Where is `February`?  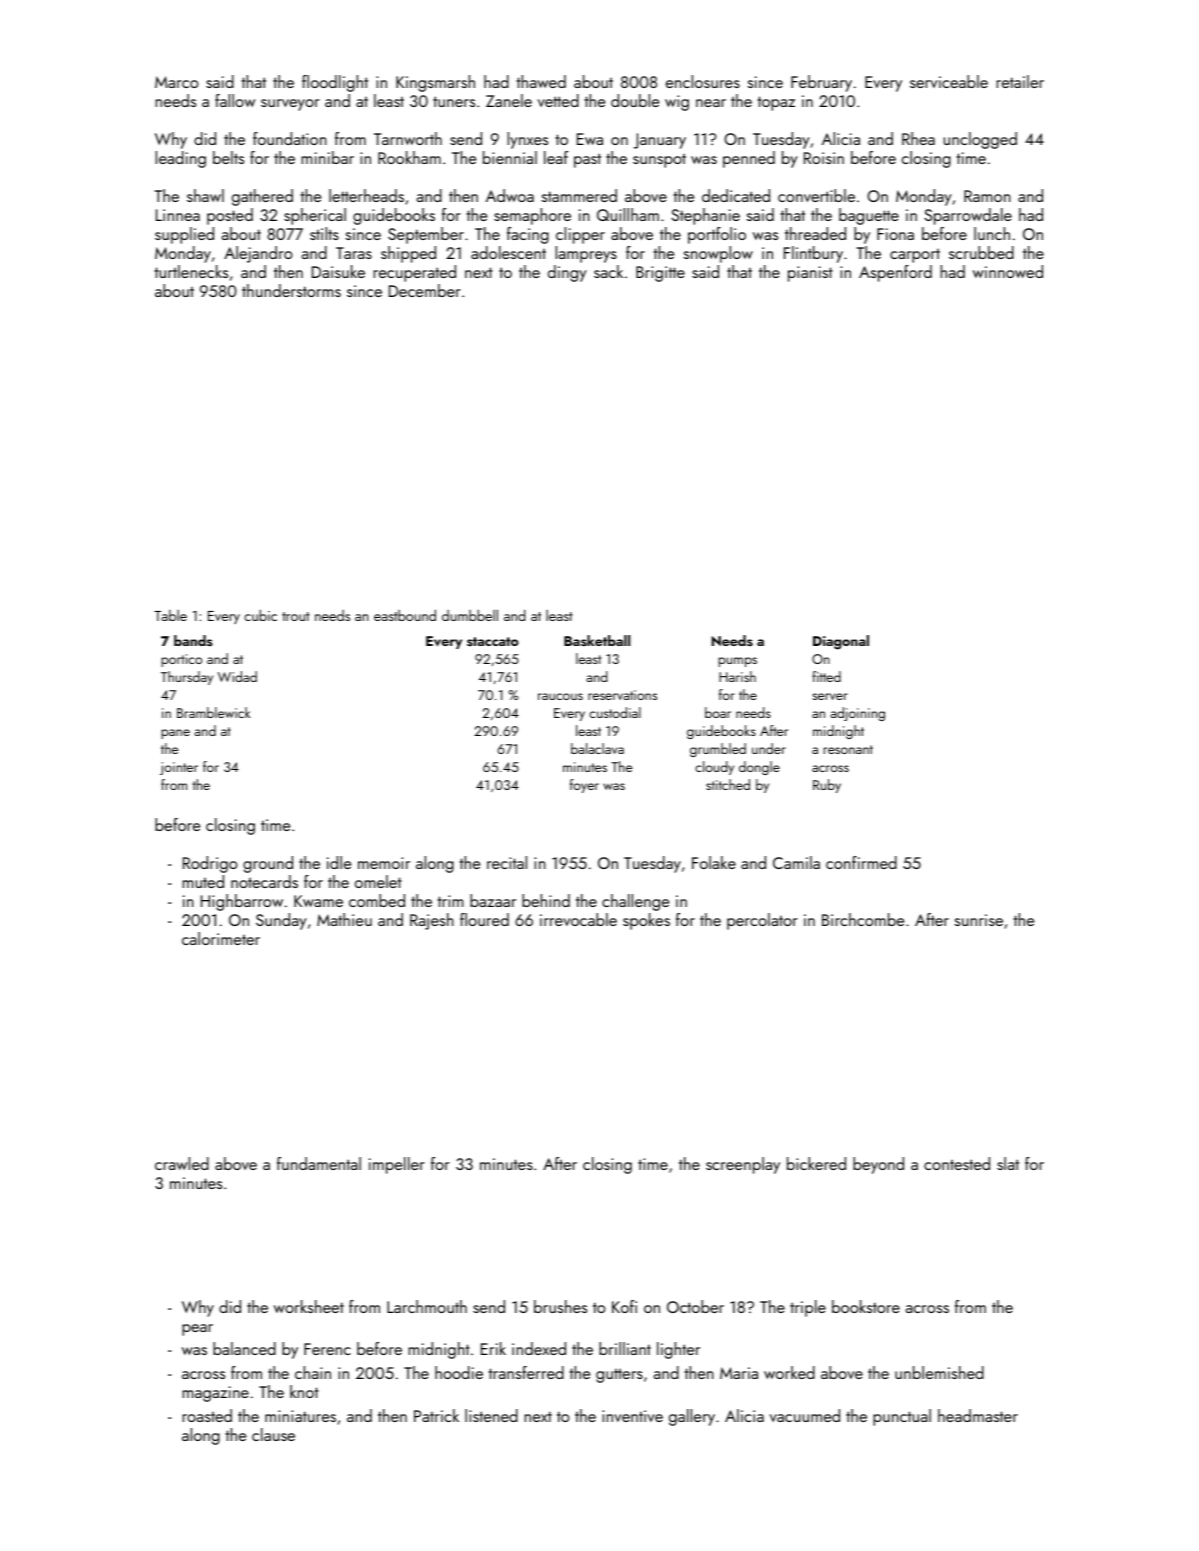
February is located at coordinates (821, 83).
